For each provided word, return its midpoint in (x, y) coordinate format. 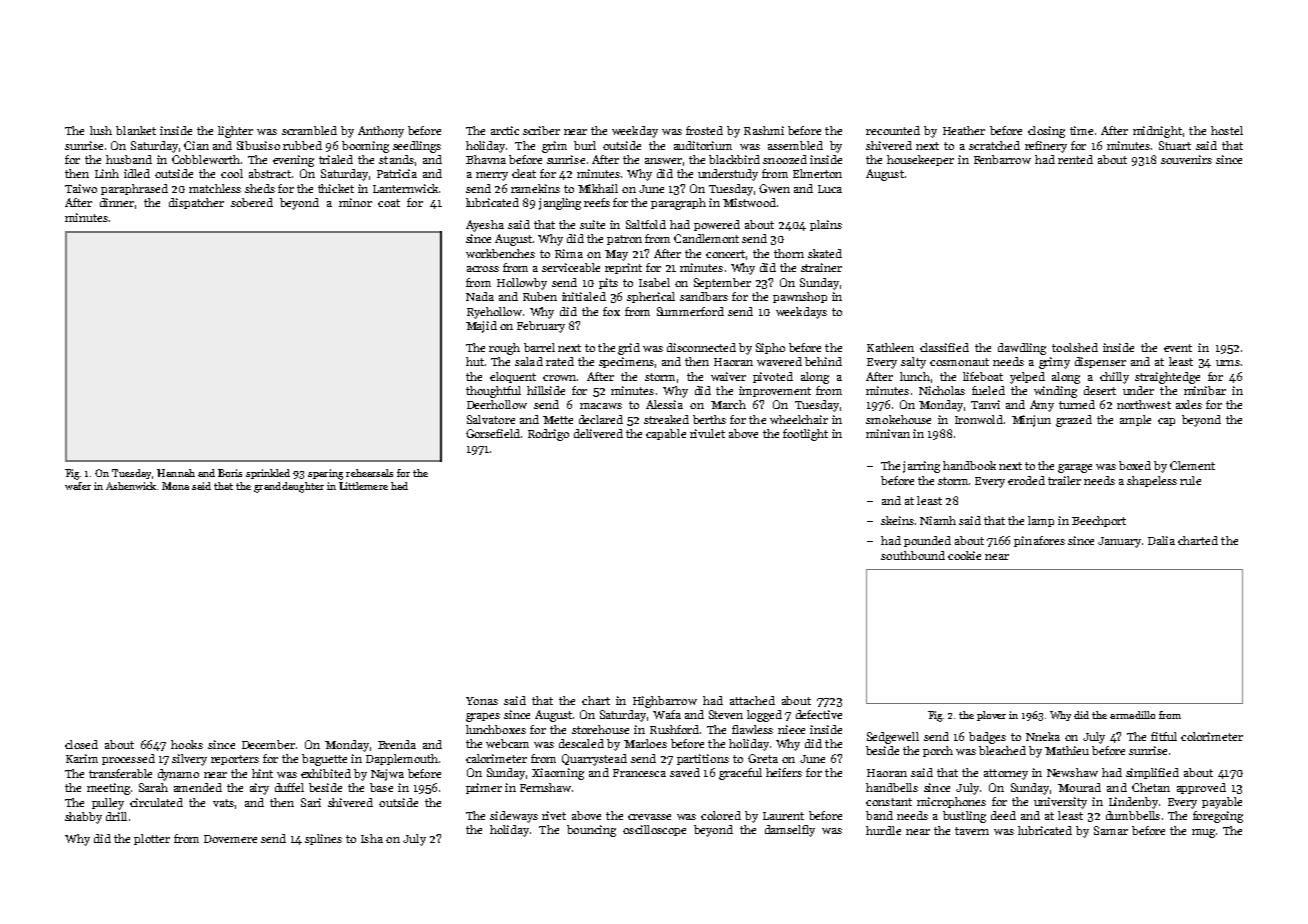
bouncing (591, 831)
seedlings (417, 147)
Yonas (482, 701)
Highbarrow (665, 702)
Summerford (690, 311)
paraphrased (134, 189)
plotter (152, 839)
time (1081, 130)
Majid (481, 327)
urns (1228, 363)
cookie (964, 555)
